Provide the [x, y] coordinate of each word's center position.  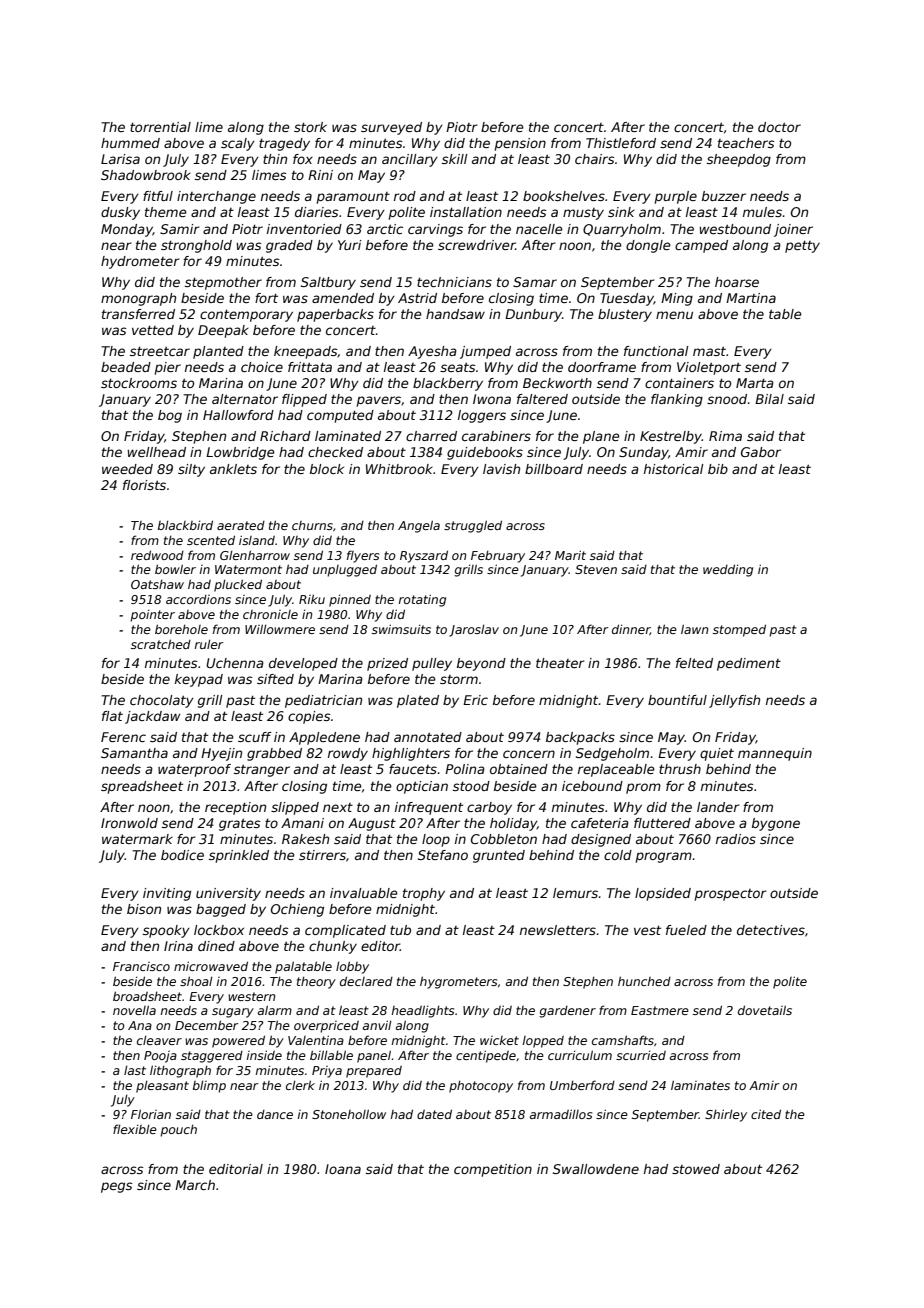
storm [459, 679]
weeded [127, 469]
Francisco [141, 966]
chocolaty [162, 701]
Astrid [417, 298]
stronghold [196, 246]
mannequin [775, 754]
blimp [209, 1087]
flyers [363, 556]
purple [676, 197]
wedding [728, 570]
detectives [771, 930]
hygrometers [458, 982]
